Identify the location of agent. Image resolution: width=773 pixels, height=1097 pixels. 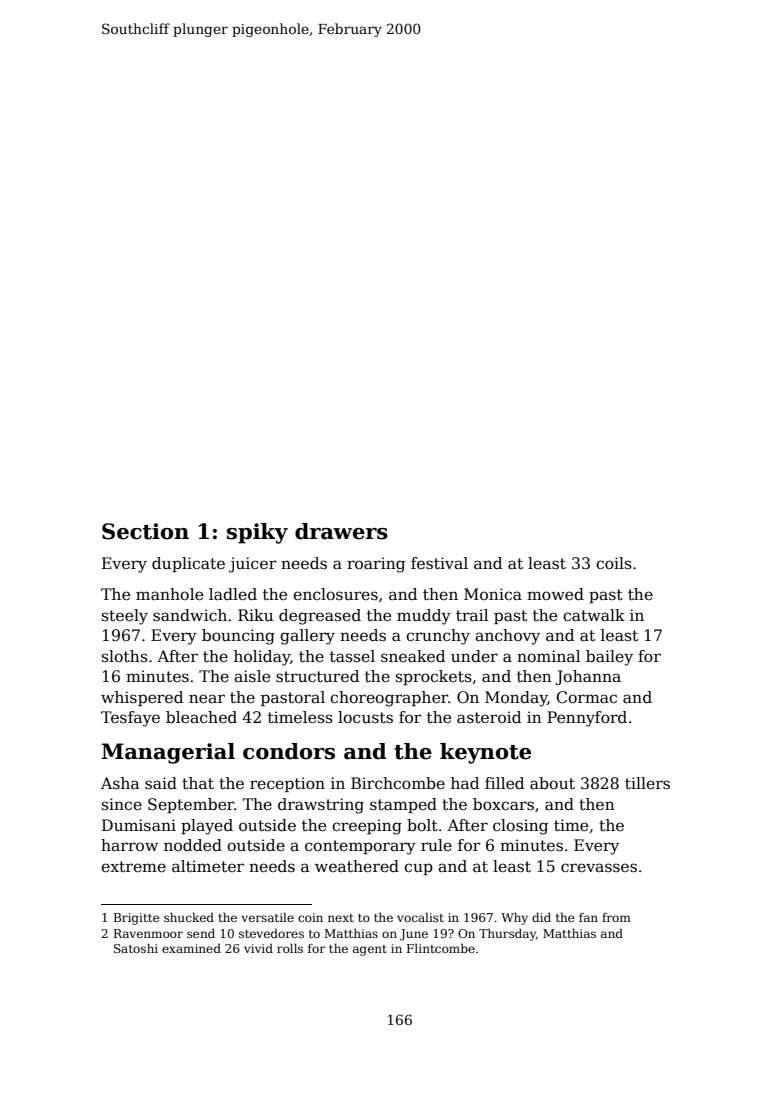
(370, 950).
